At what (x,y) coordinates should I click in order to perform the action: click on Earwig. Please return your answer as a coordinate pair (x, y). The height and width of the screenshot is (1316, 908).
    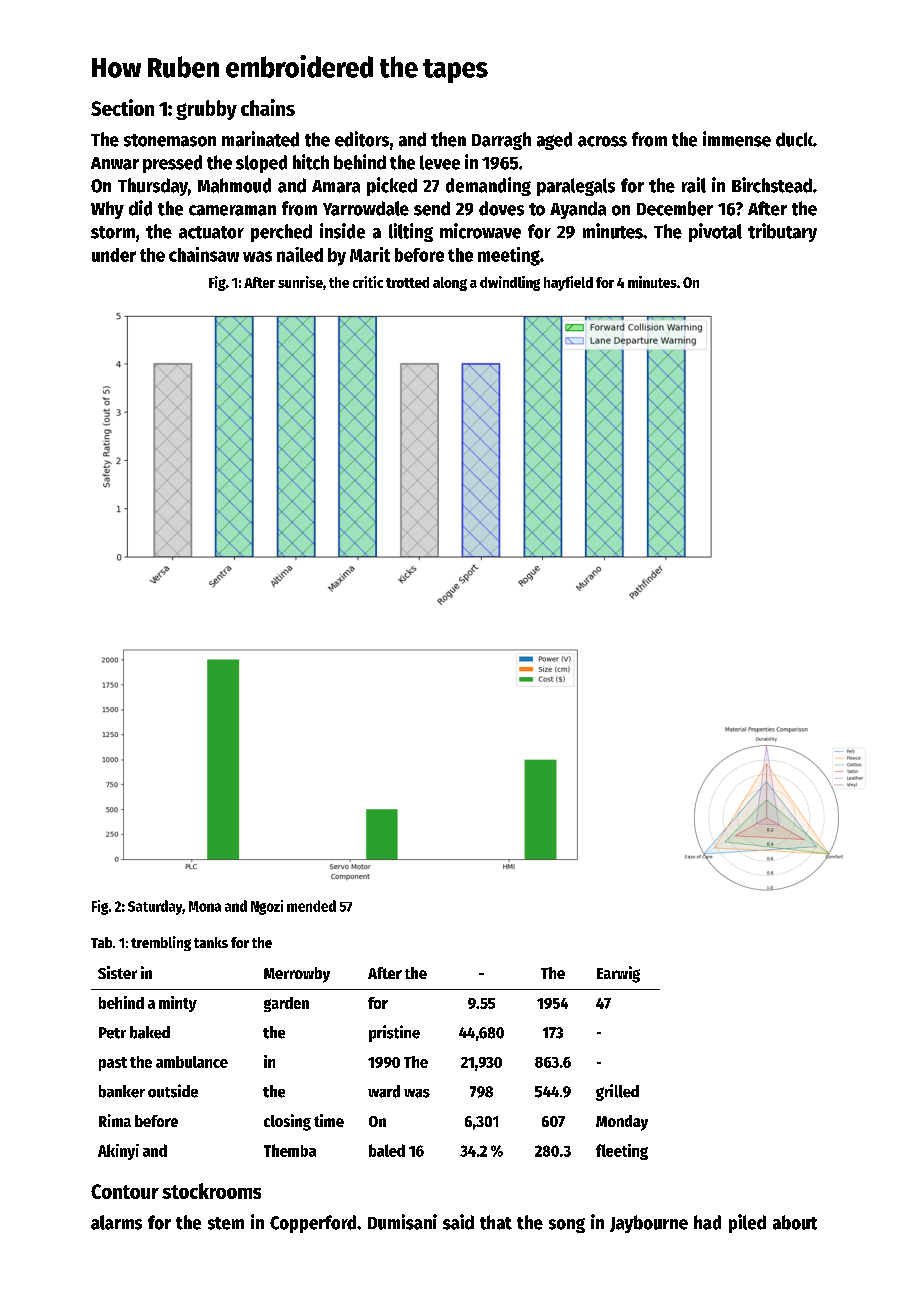
    Looking at the image, I should click on (618, 974).
